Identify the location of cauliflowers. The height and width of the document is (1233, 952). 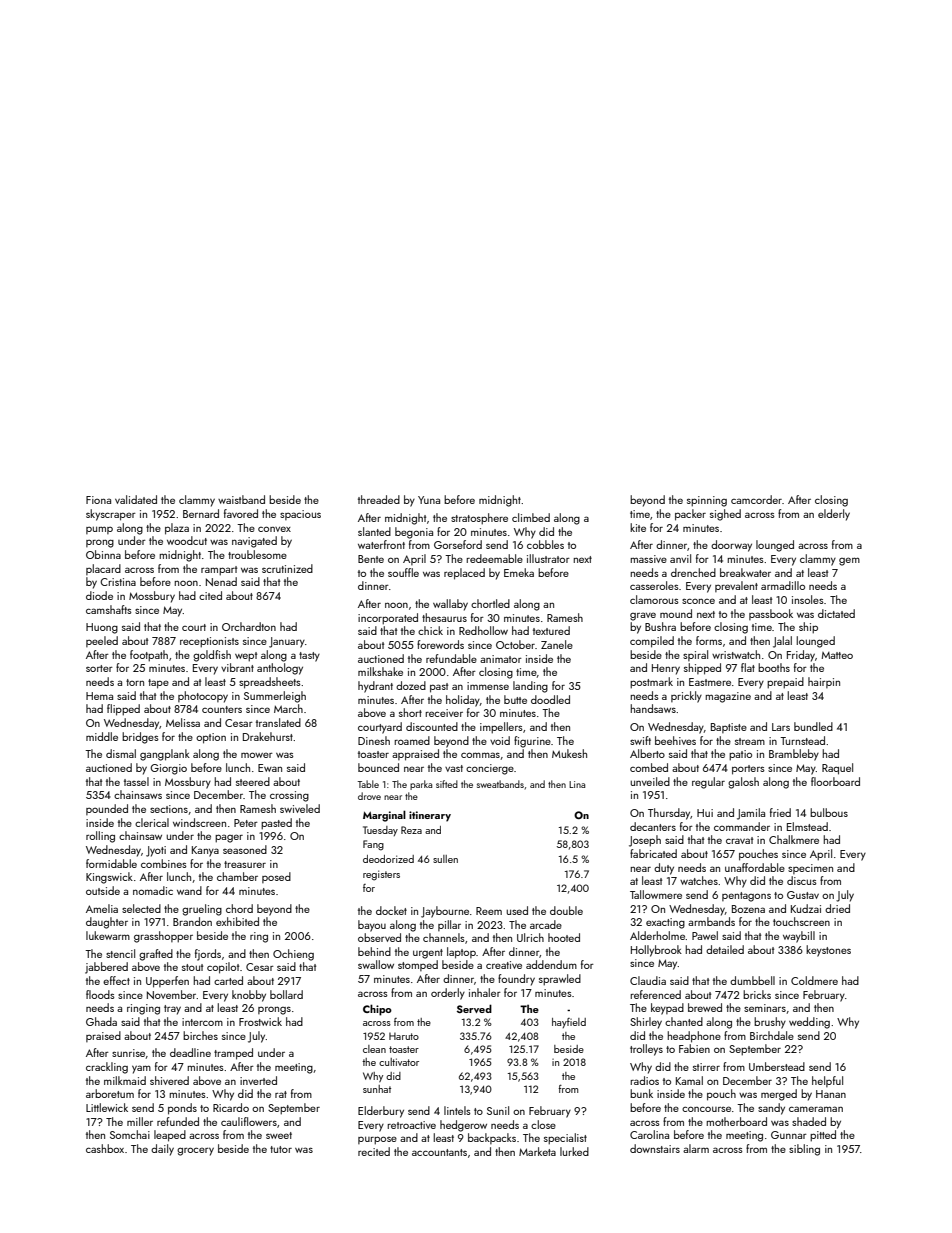
(249, 1121).
